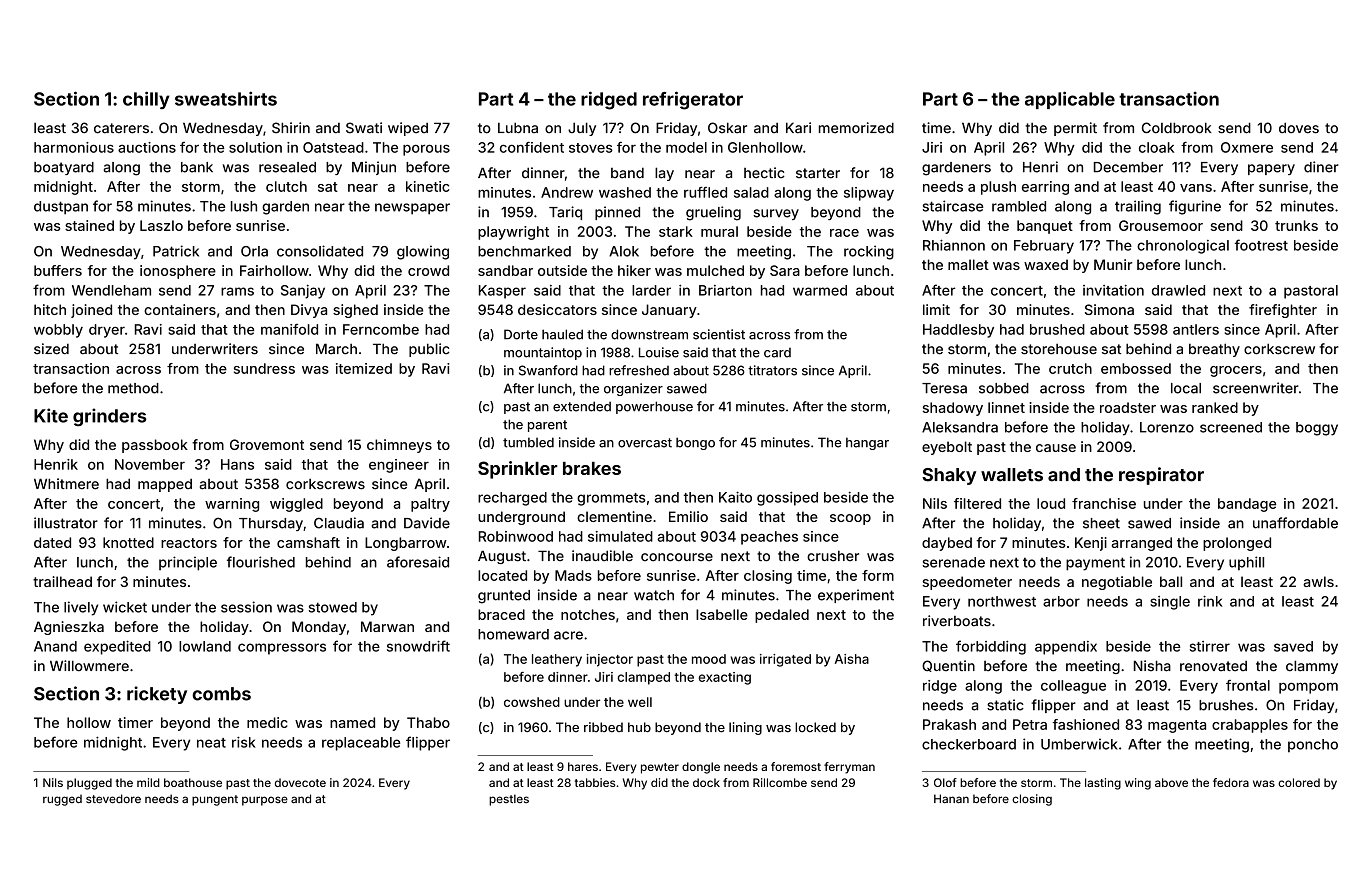 This document has width=1372, height=887. Describe the element at coordinates (856, 128) in the document. I see `memorized` at that location.
